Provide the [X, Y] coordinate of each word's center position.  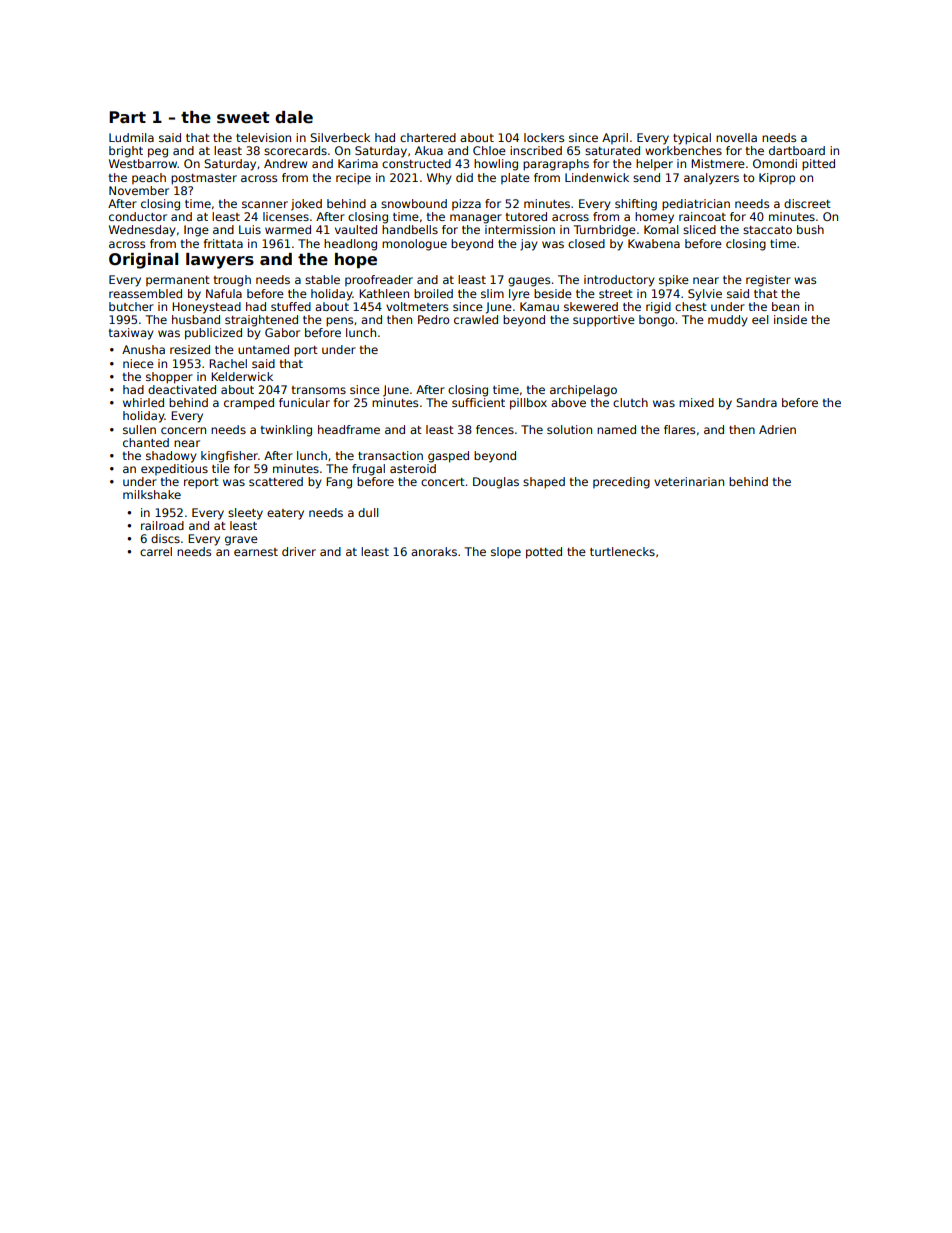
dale [294, 117]
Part [127, 117]
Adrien [777, 429]
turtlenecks [622, 551]
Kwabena [654, 243]
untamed [263, 349]
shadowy [171, 457]
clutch [630, 402]
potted [544, 553]
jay [529, 245]
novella [736, 137]
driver [299, 551]
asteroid [413, 468]
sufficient [478, 402]
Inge [196, 231]
